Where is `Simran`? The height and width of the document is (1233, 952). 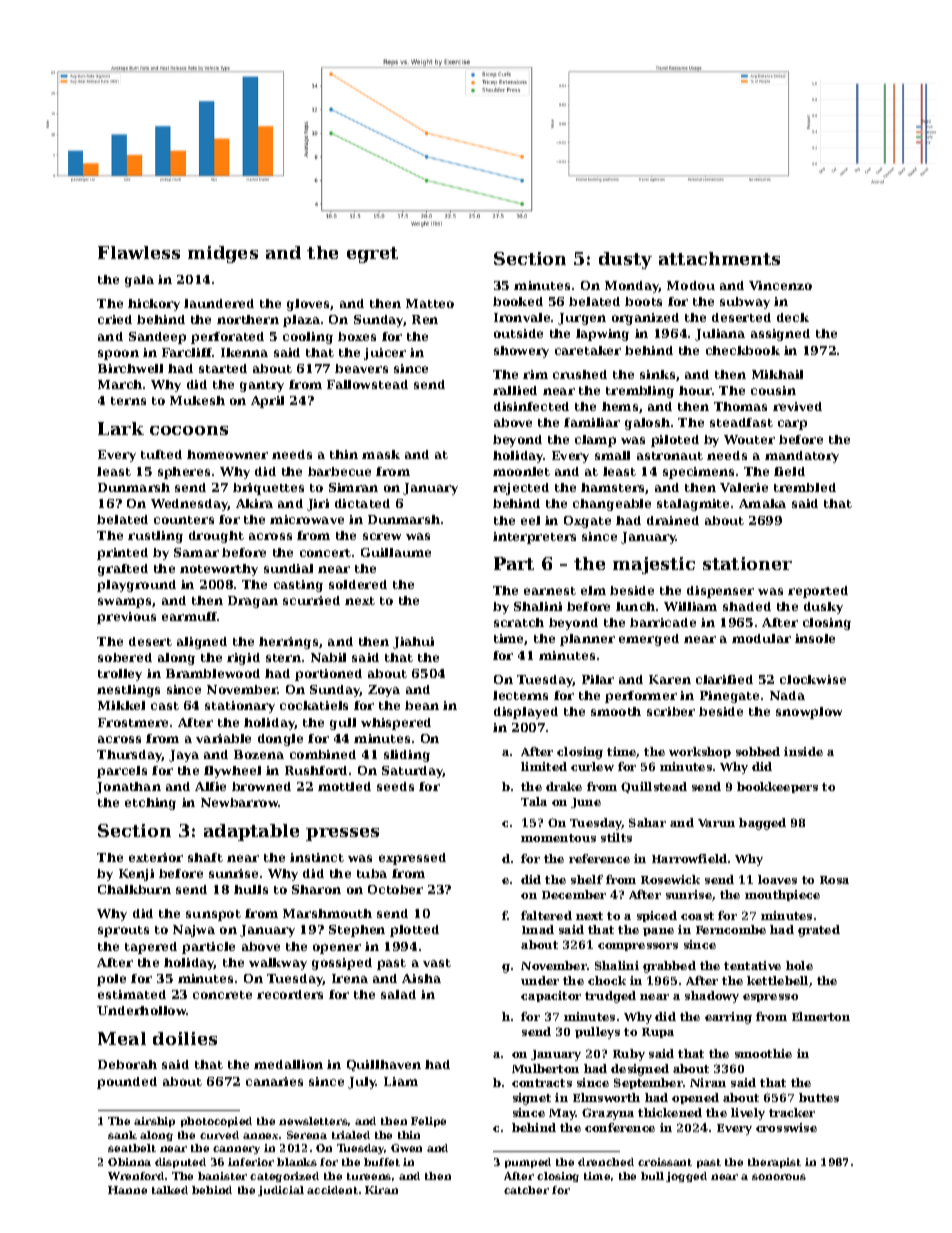
Simran is located at coordinates (353, 487).
